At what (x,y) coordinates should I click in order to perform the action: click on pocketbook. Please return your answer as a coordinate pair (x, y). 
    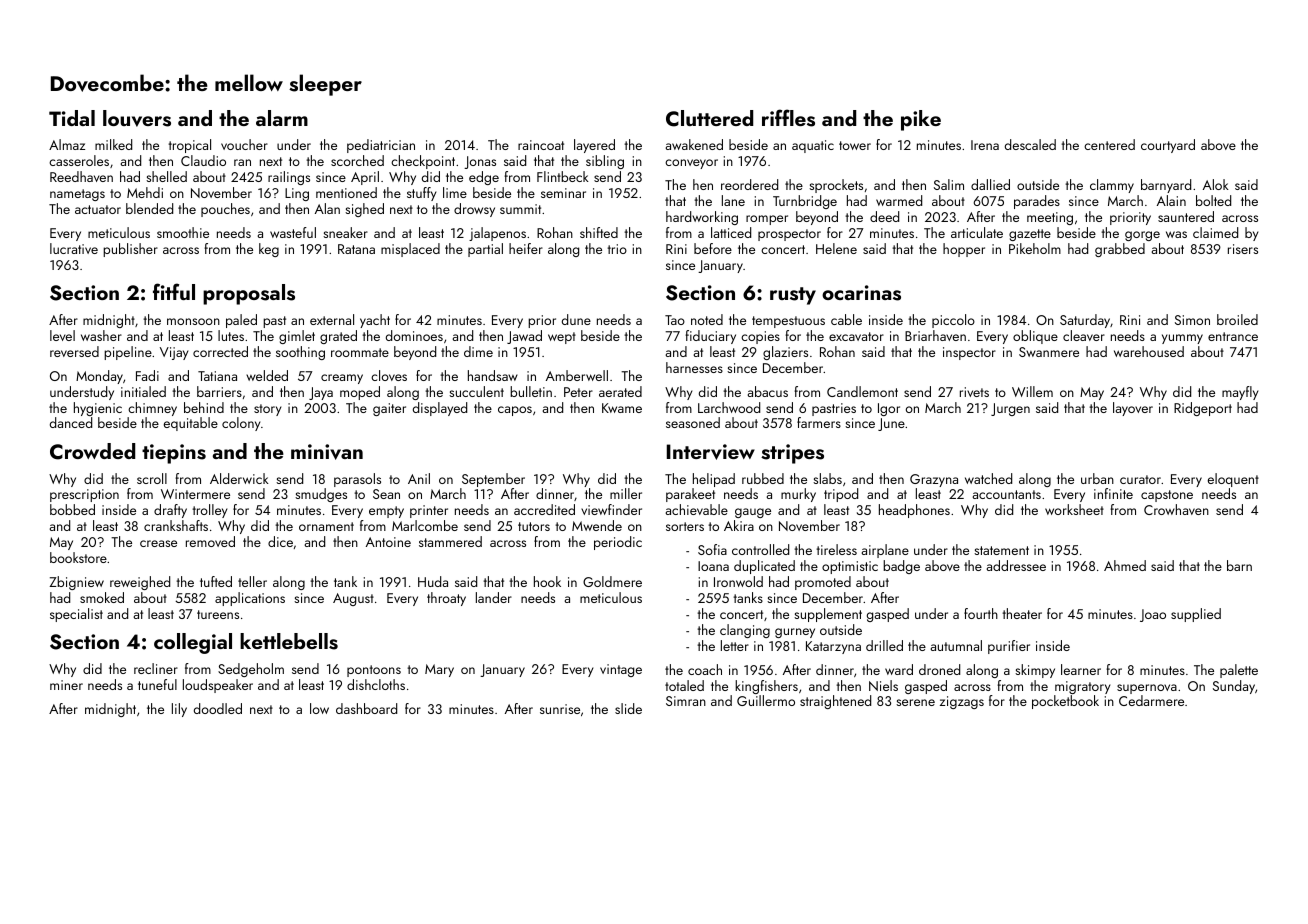
    Looking at the image, I should click on (1065, 702).
